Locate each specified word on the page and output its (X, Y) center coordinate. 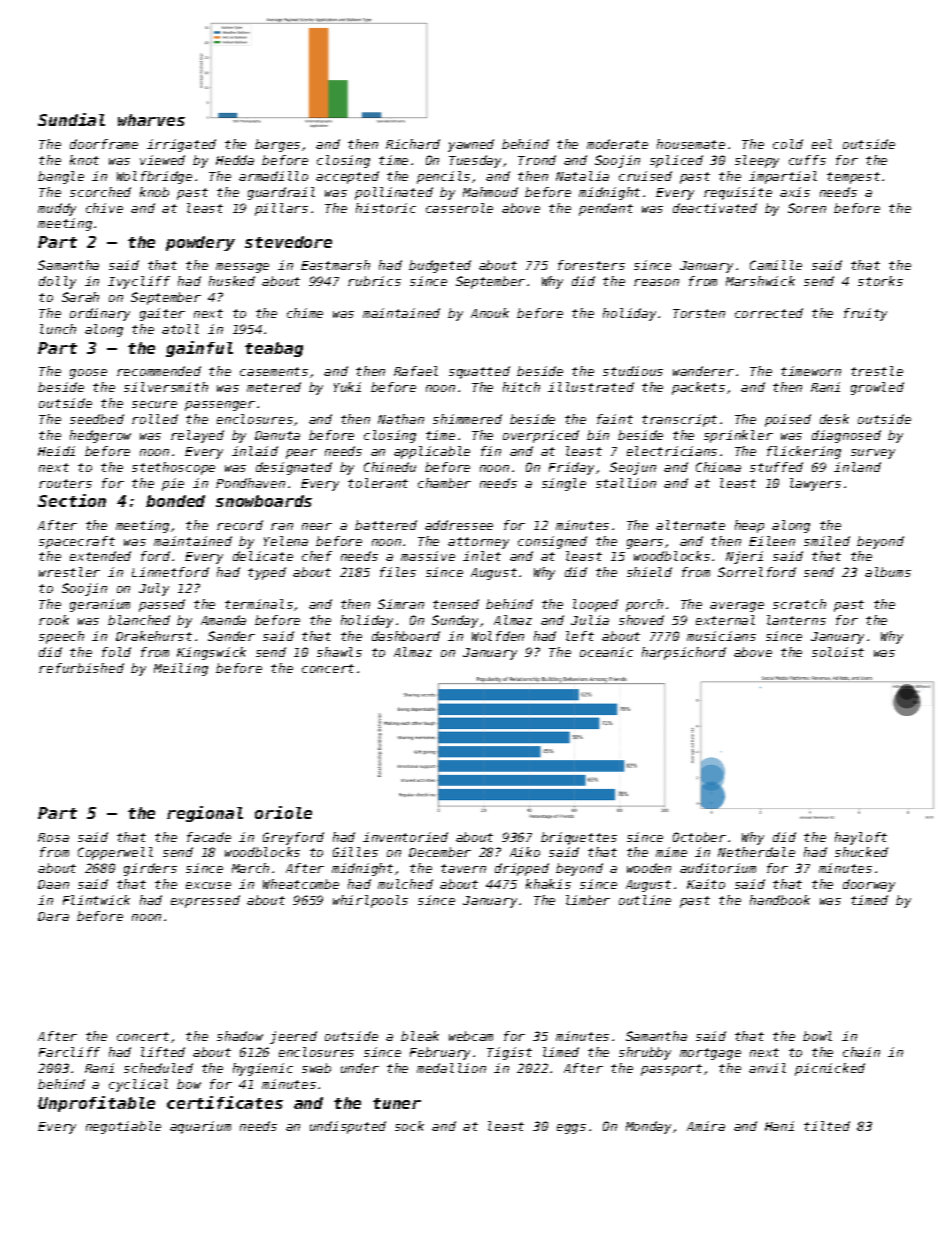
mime (671, 852)
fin (491, 451)
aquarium (200, 1127)
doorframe (104, 144)
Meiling (181, 669)
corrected (769, 313)
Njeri (744, 557)
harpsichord (684, 653)
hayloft (861, 838)
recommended (159, 371)
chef (317, 556)
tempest (853, 178)
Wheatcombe (301, 884)
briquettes (579, 838)
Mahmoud (490, 192)
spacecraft (77, 542)
